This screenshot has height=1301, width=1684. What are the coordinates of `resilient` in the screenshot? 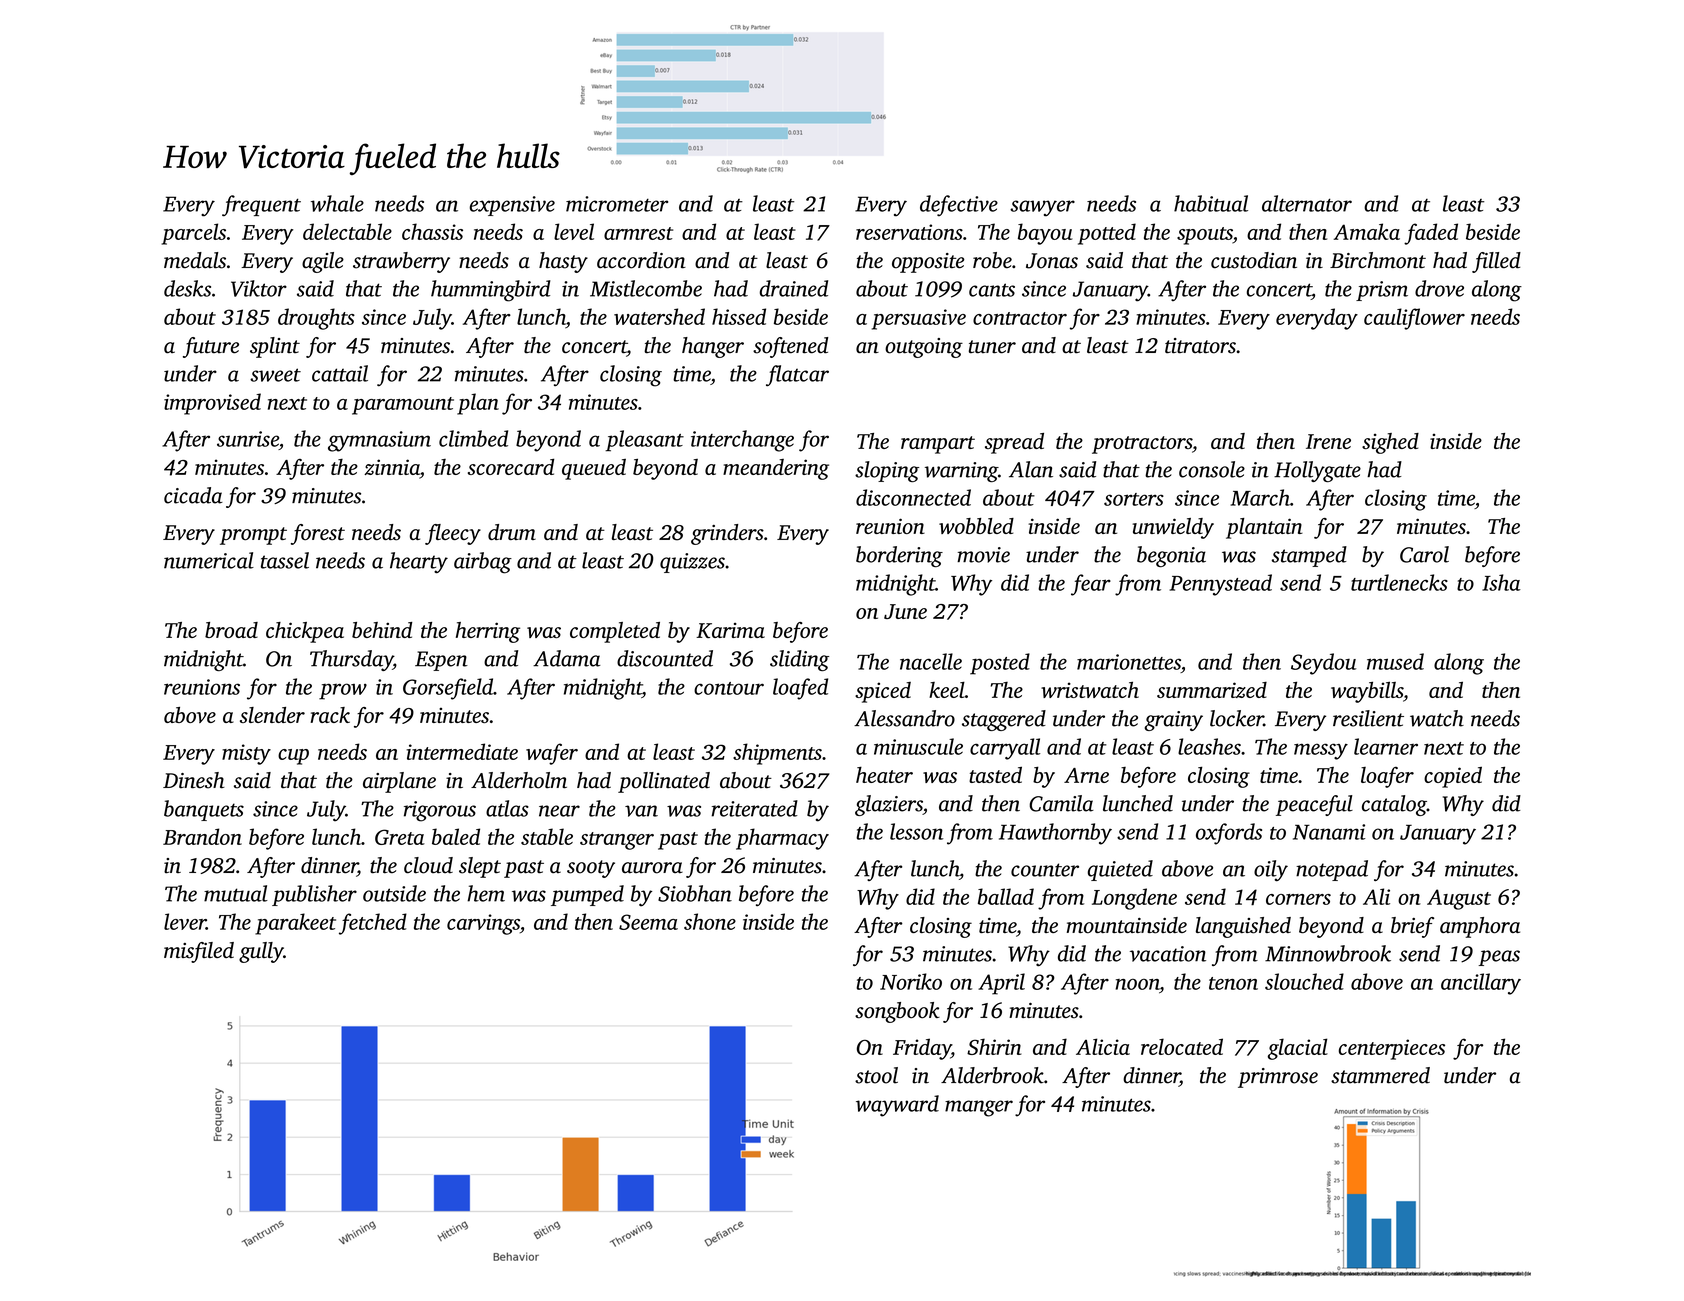 It's located at (1368, 718).
